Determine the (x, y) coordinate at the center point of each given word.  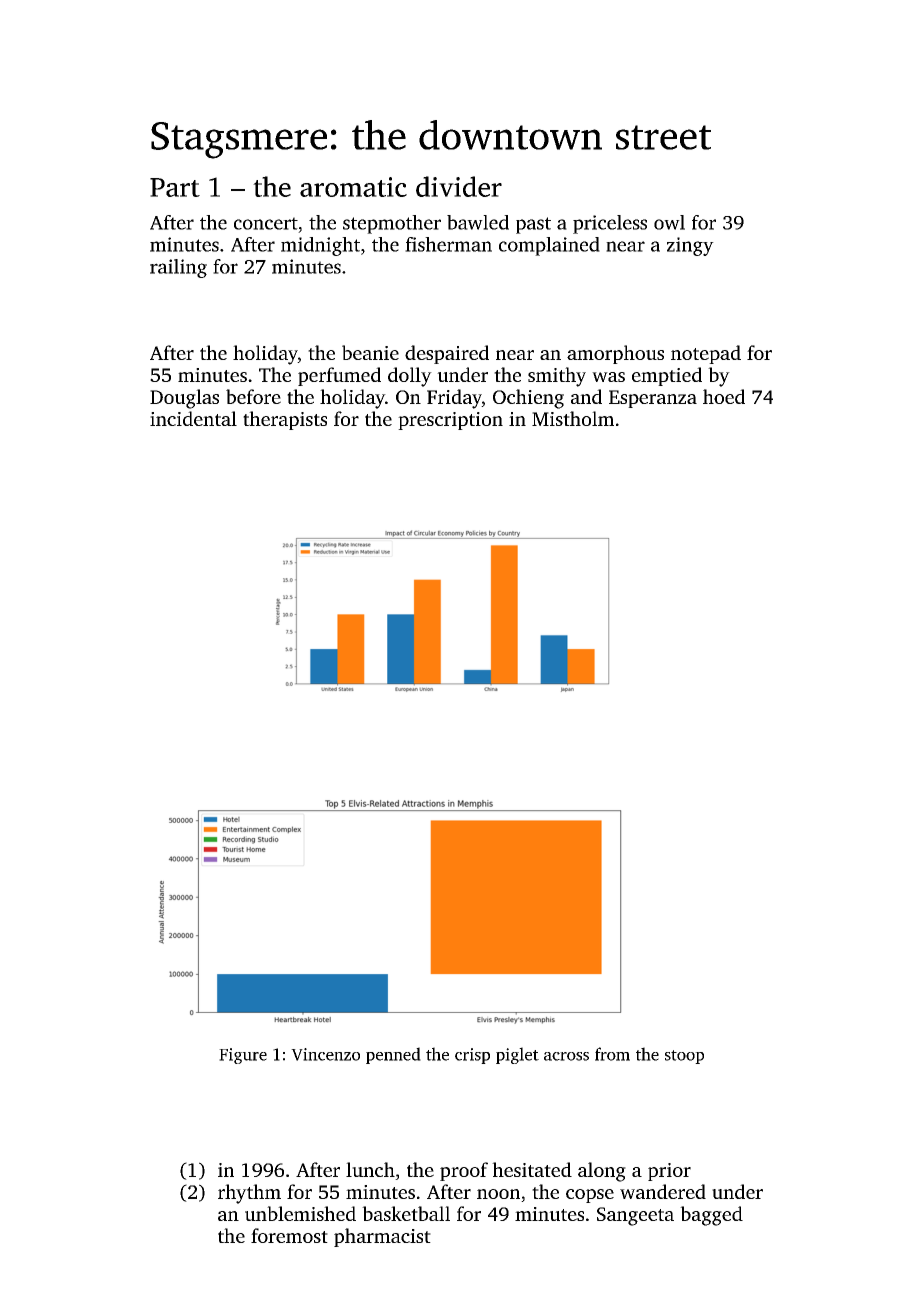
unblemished (300, 1213)
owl (669, 222)
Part (175, 187)
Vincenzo (325, 1054)
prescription (450, 421)
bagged (711, 1216)
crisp (472, 1056)
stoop (684, 1057)
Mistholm (573, 418)
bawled (478, 222)
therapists (285, 420)
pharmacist (382, 1237)
